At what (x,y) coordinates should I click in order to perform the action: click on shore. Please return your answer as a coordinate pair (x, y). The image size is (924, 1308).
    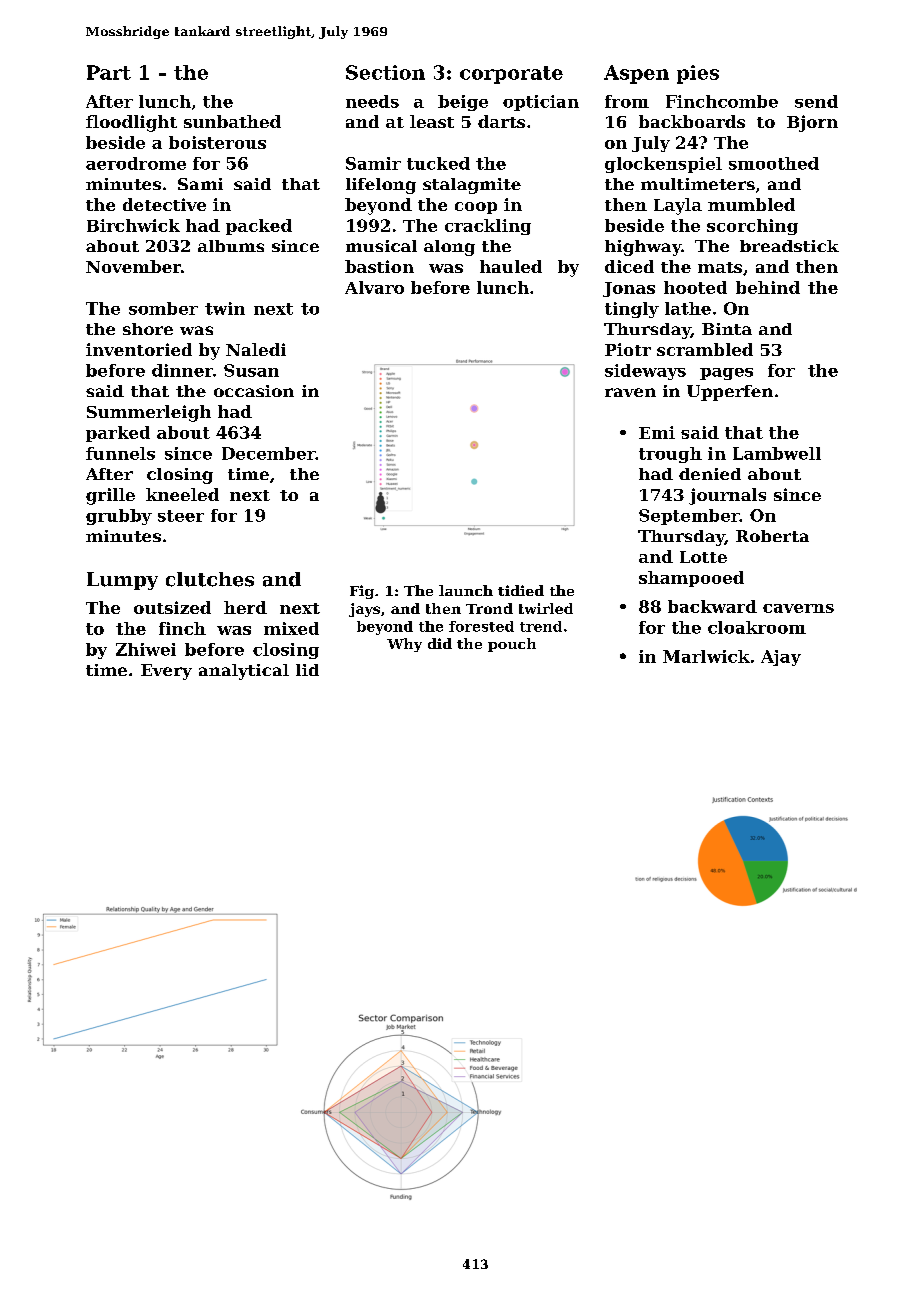
    Looking at the image, I should click on (148, 329).
